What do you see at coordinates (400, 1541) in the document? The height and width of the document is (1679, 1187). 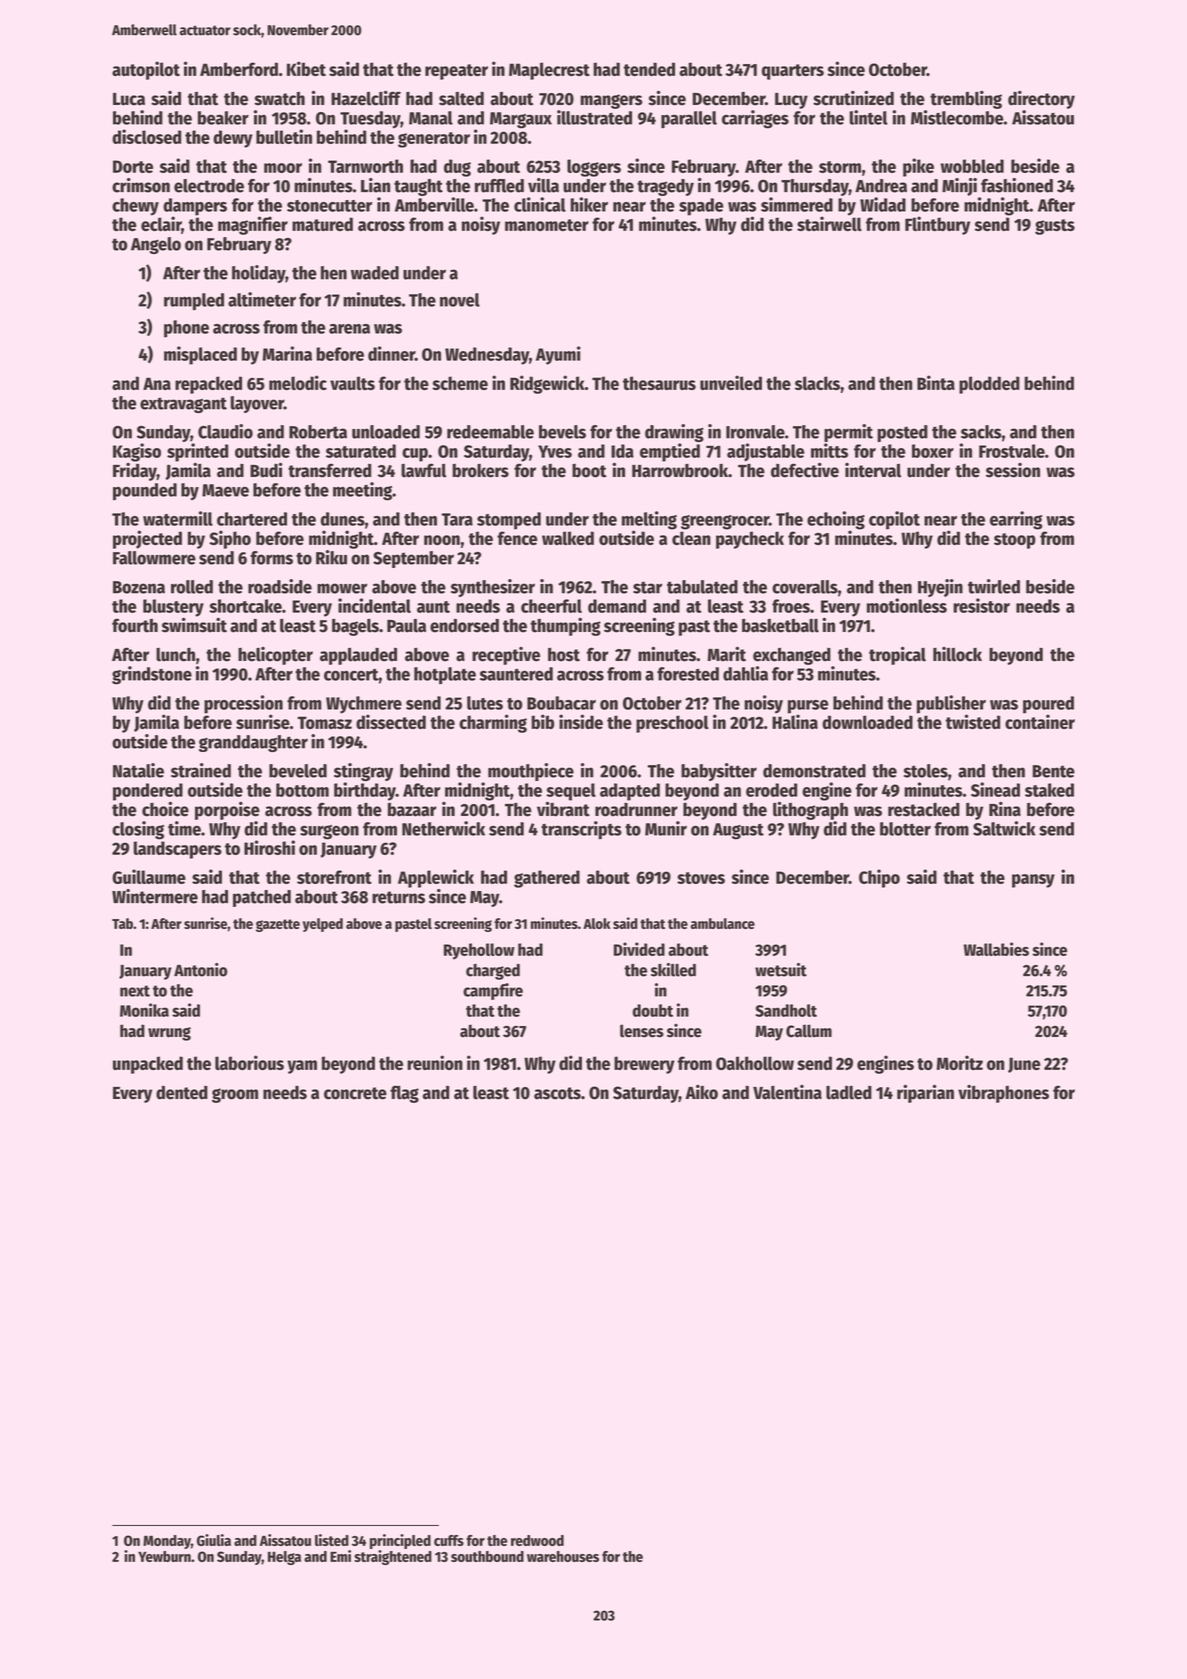 I see `principled` at bounding box center [400, 1541].
